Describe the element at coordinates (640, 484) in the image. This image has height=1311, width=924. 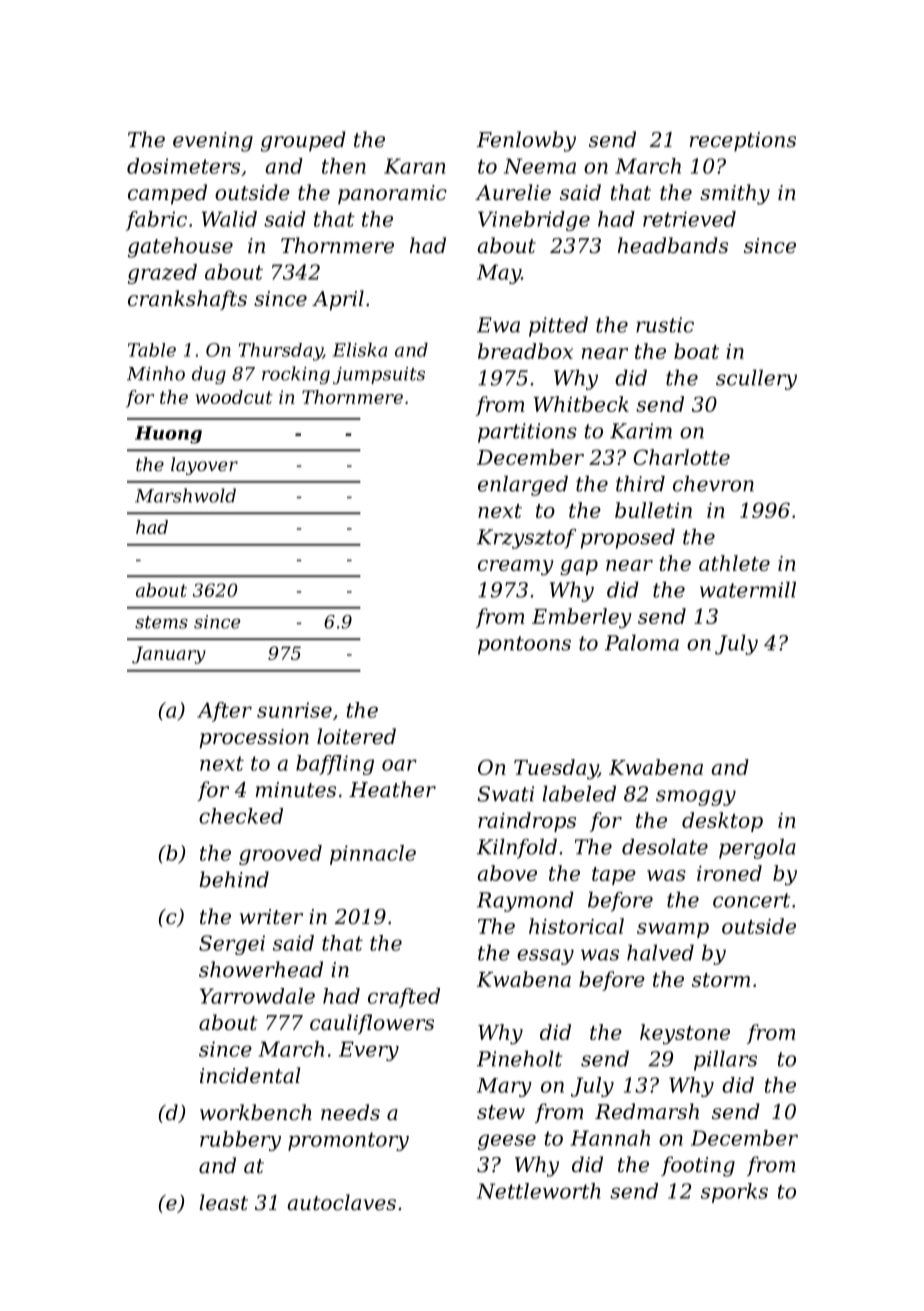
I see `third` at that location.
